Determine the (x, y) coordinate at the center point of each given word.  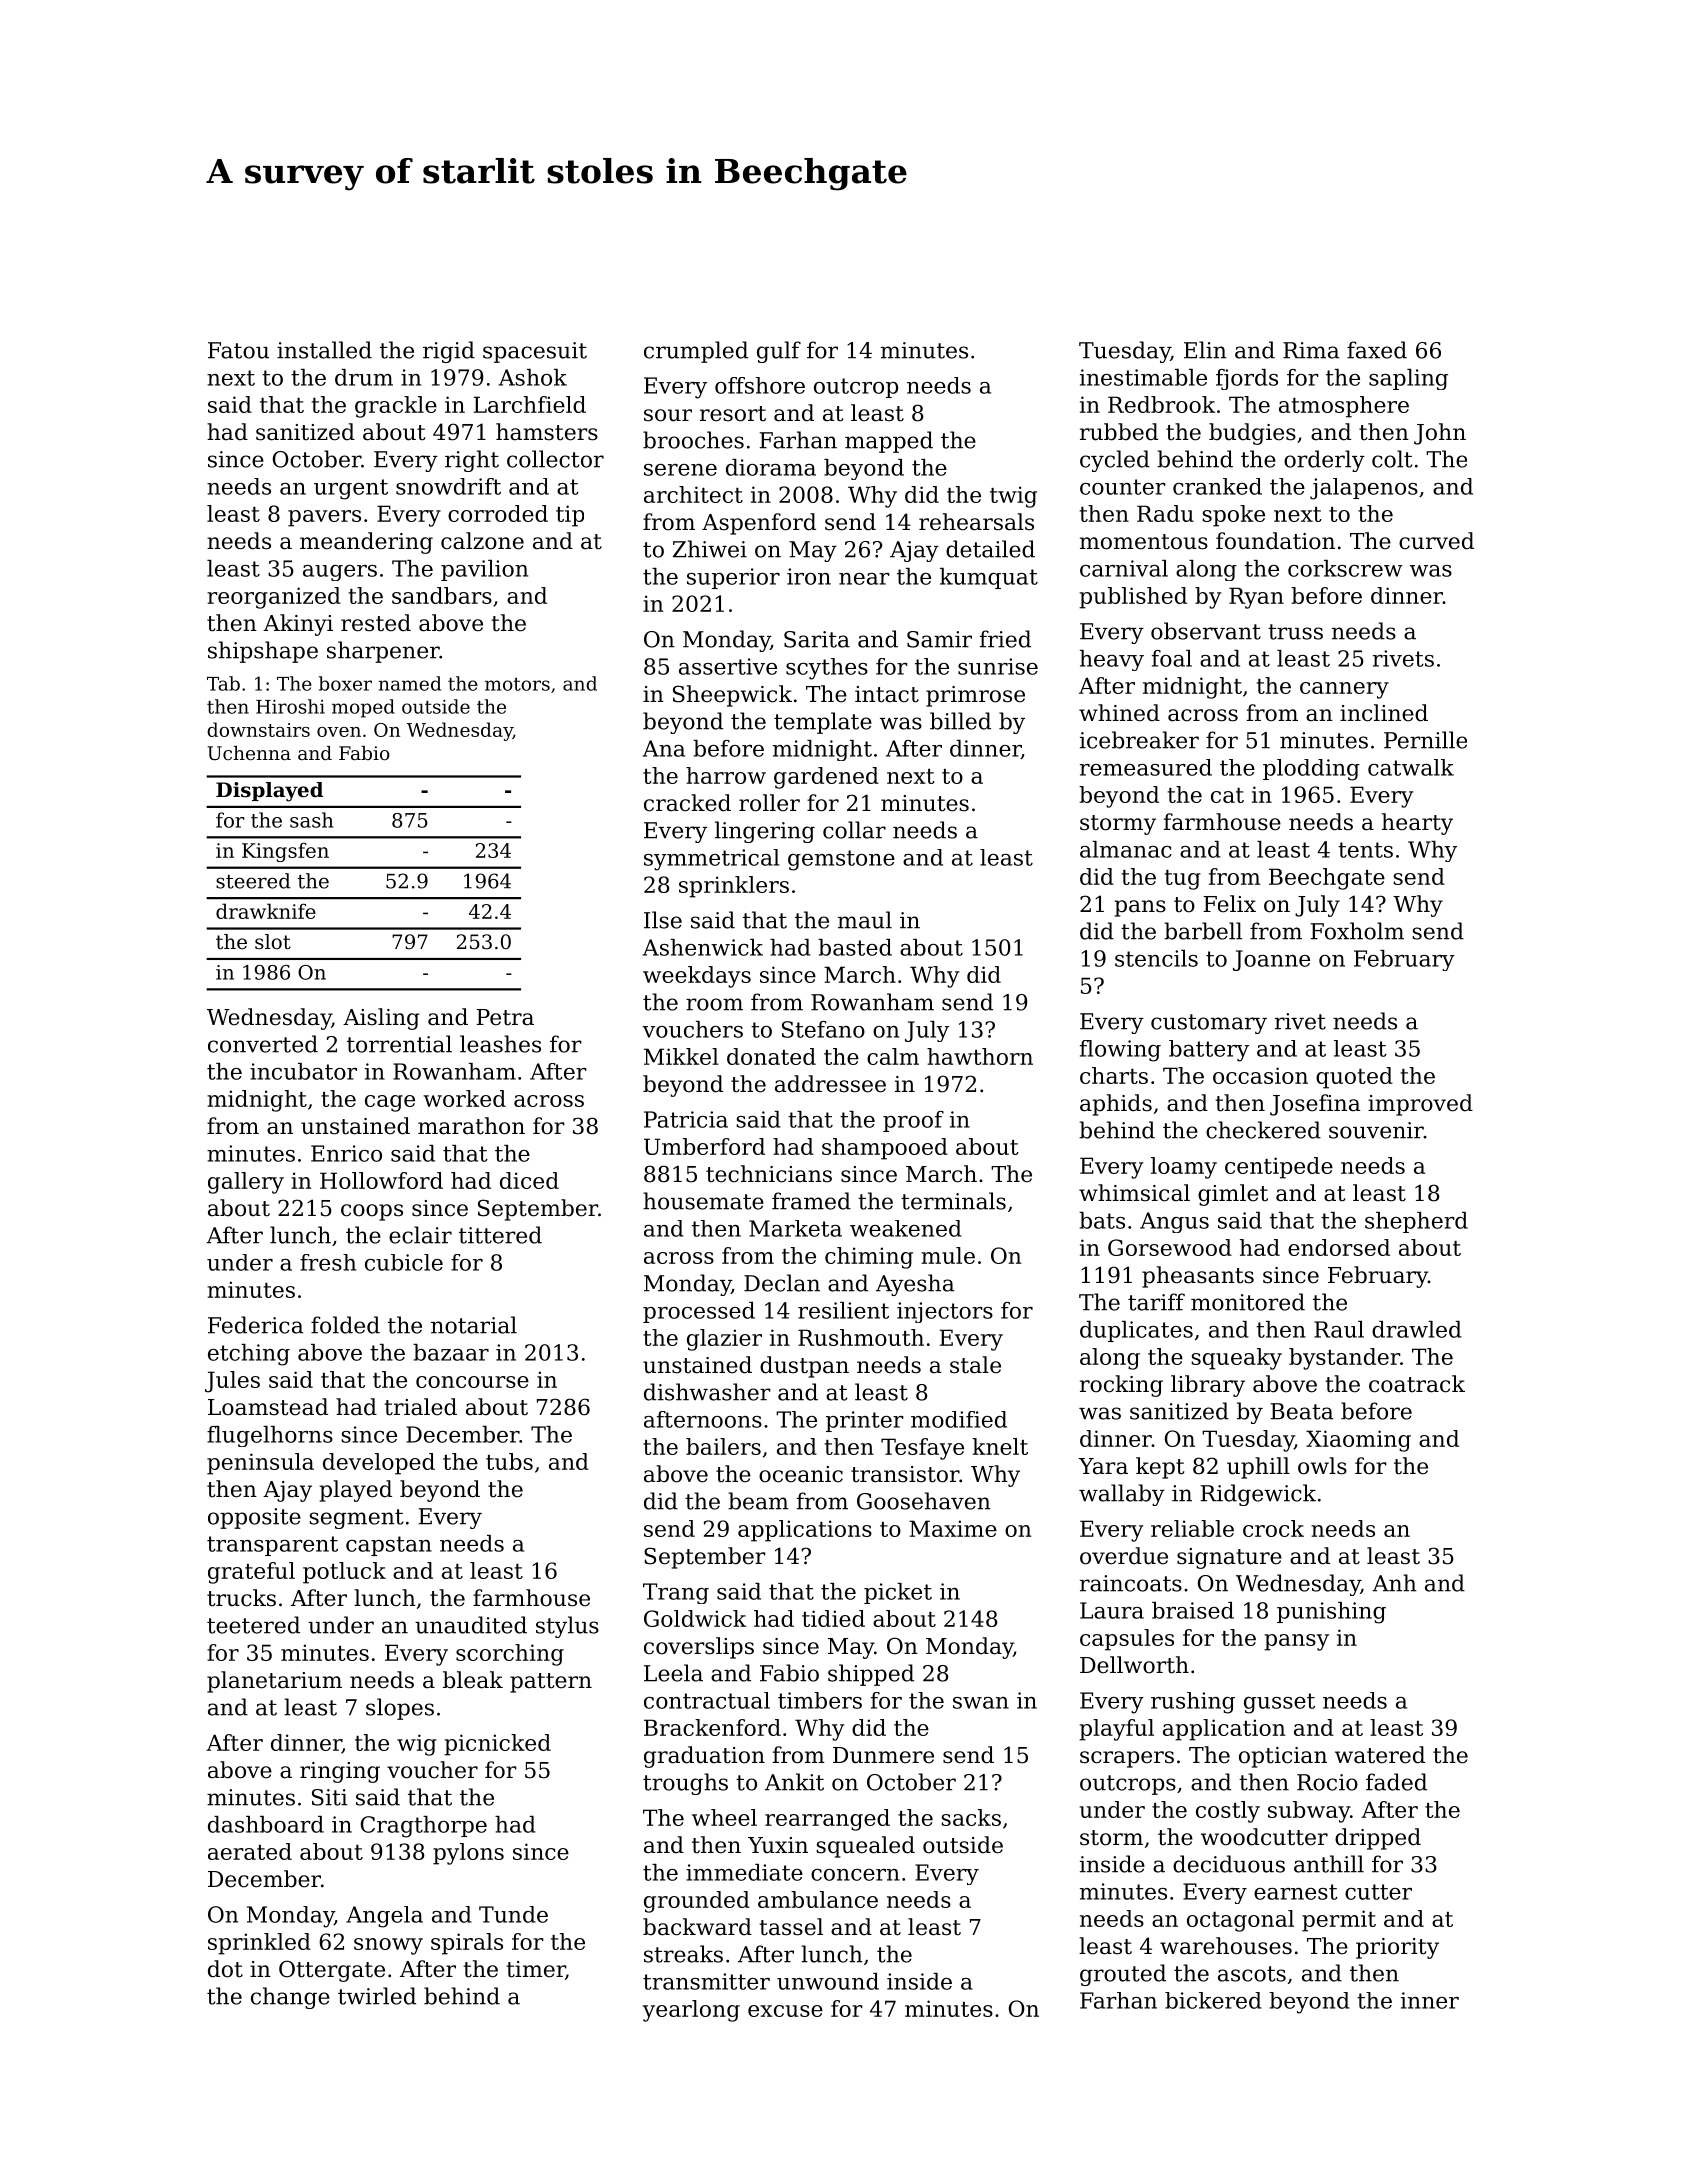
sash (311, 820)
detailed (990, 549)
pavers (324, 518)
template (823, 723)
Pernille (1425, 740)
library (1208, 1386)
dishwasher (707, 1392)
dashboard (266, 1824)
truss (1295, 632)
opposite (254, 1518)
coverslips (699, 1648)
